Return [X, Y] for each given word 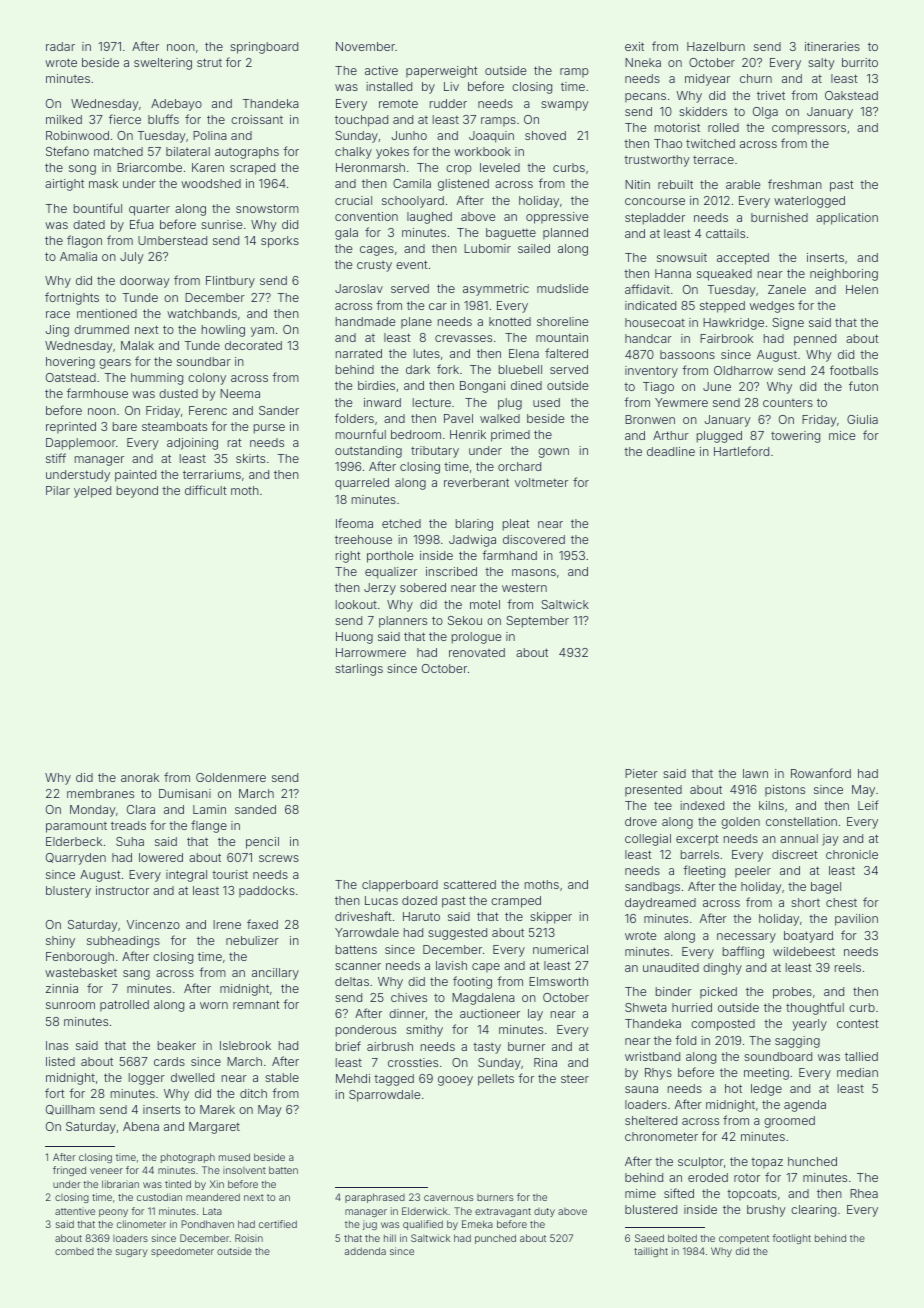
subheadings [123, 942]
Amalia [78, 256]
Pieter [641, 773]
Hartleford [741, 451]
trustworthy [657, 161]
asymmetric [496, 290]
